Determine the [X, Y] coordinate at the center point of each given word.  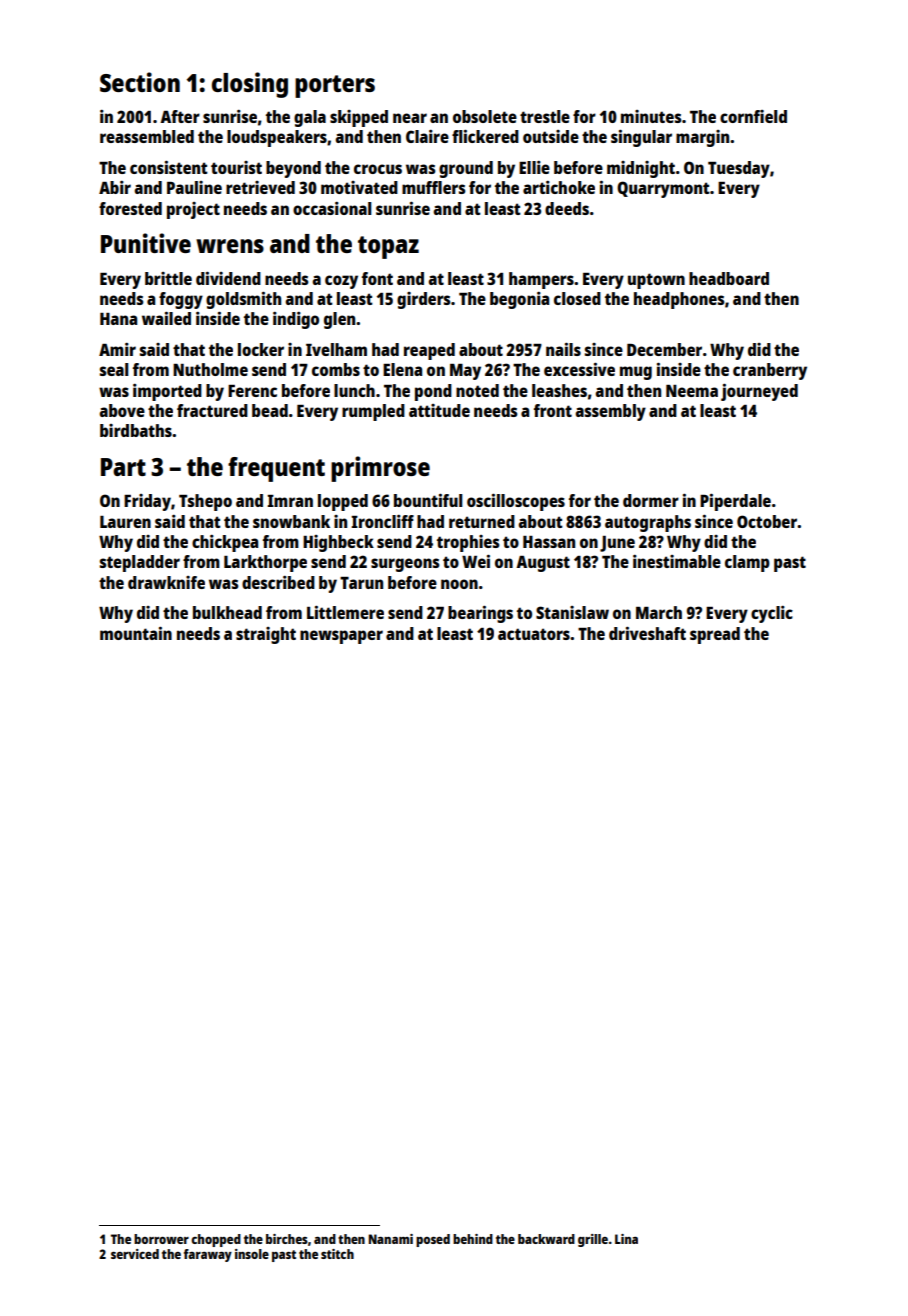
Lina [626, 1239]
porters [335, 86]
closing [250, 85]
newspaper [341, 637]
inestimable [677, 561]
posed [433, 1240]
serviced [135, 1254]
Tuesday [739, 169]
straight [266, 635]
